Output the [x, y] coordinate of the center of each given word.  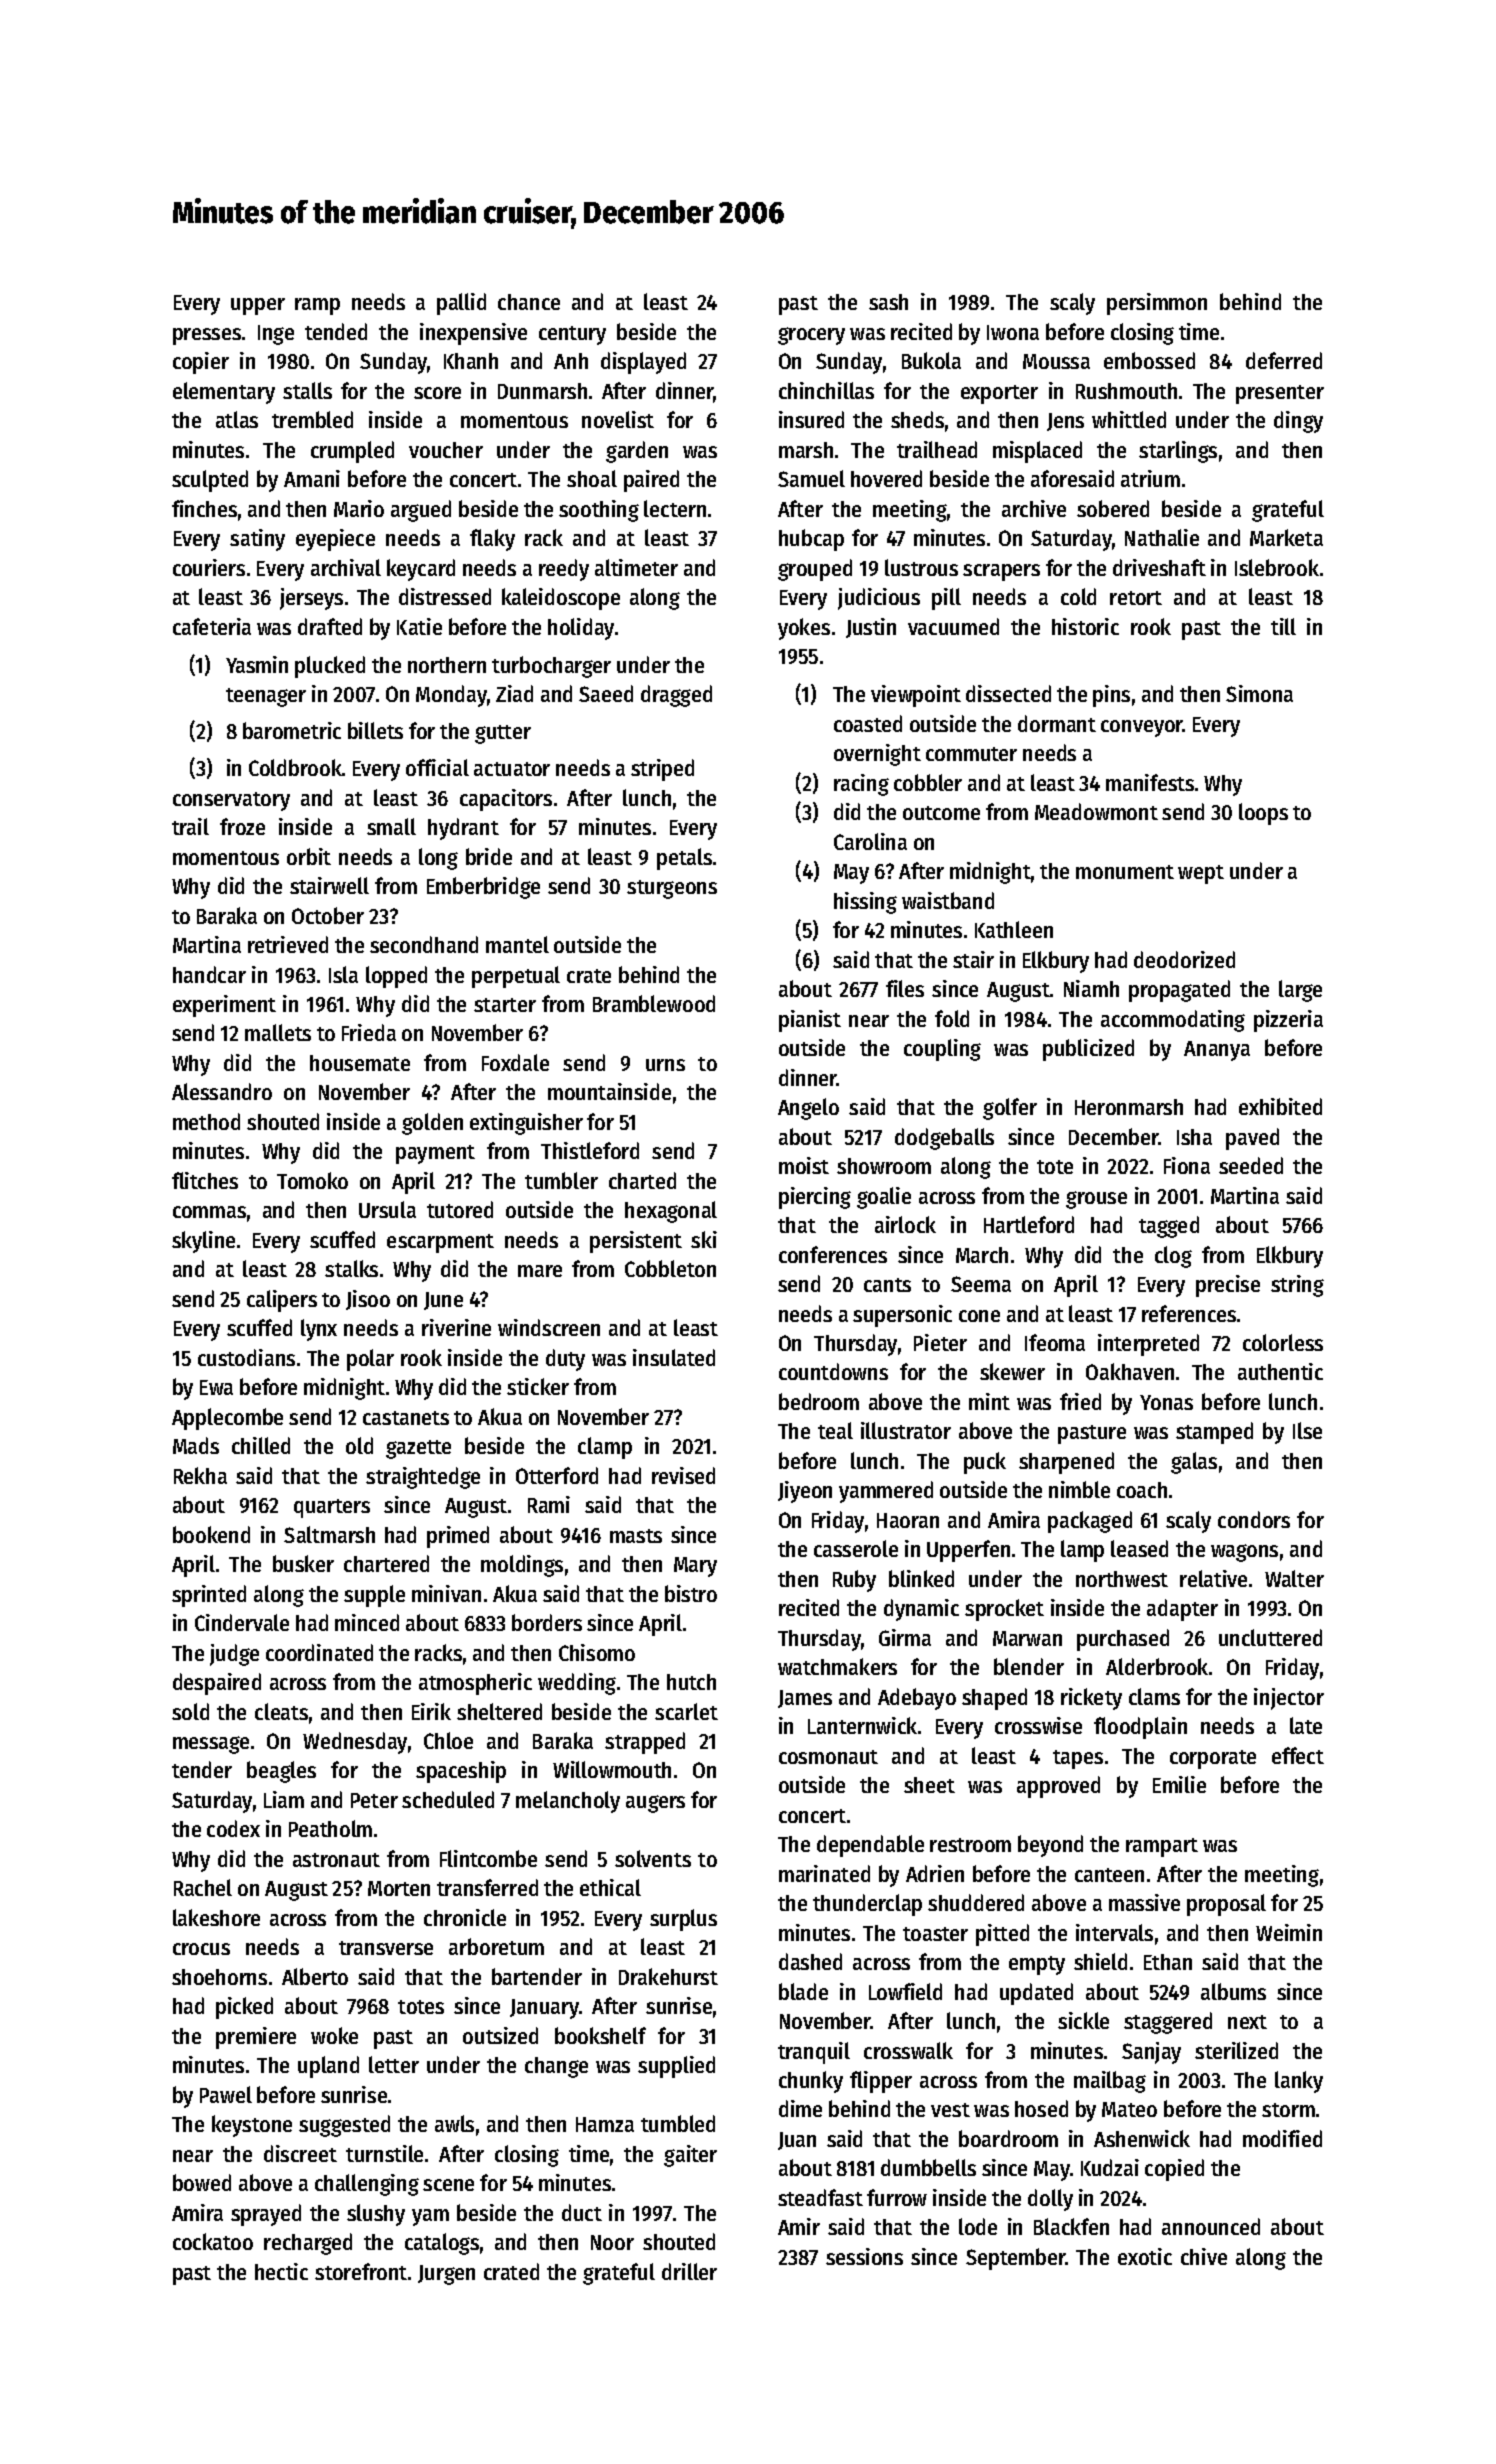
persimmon [1157, 304]
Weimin [1289, 1932]
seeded [1251, 1165]
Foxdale [515, 1062]
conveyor [1142, 728]
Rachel [203, 1887]
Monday [451, 696]
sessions [864, 2256]
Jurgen [446, 2275]
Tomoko [312, 1180]
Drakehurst [668, 1976]
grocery [811, 336]
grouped [815, 570]
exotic [1145, 2256]
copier [201, 363]
